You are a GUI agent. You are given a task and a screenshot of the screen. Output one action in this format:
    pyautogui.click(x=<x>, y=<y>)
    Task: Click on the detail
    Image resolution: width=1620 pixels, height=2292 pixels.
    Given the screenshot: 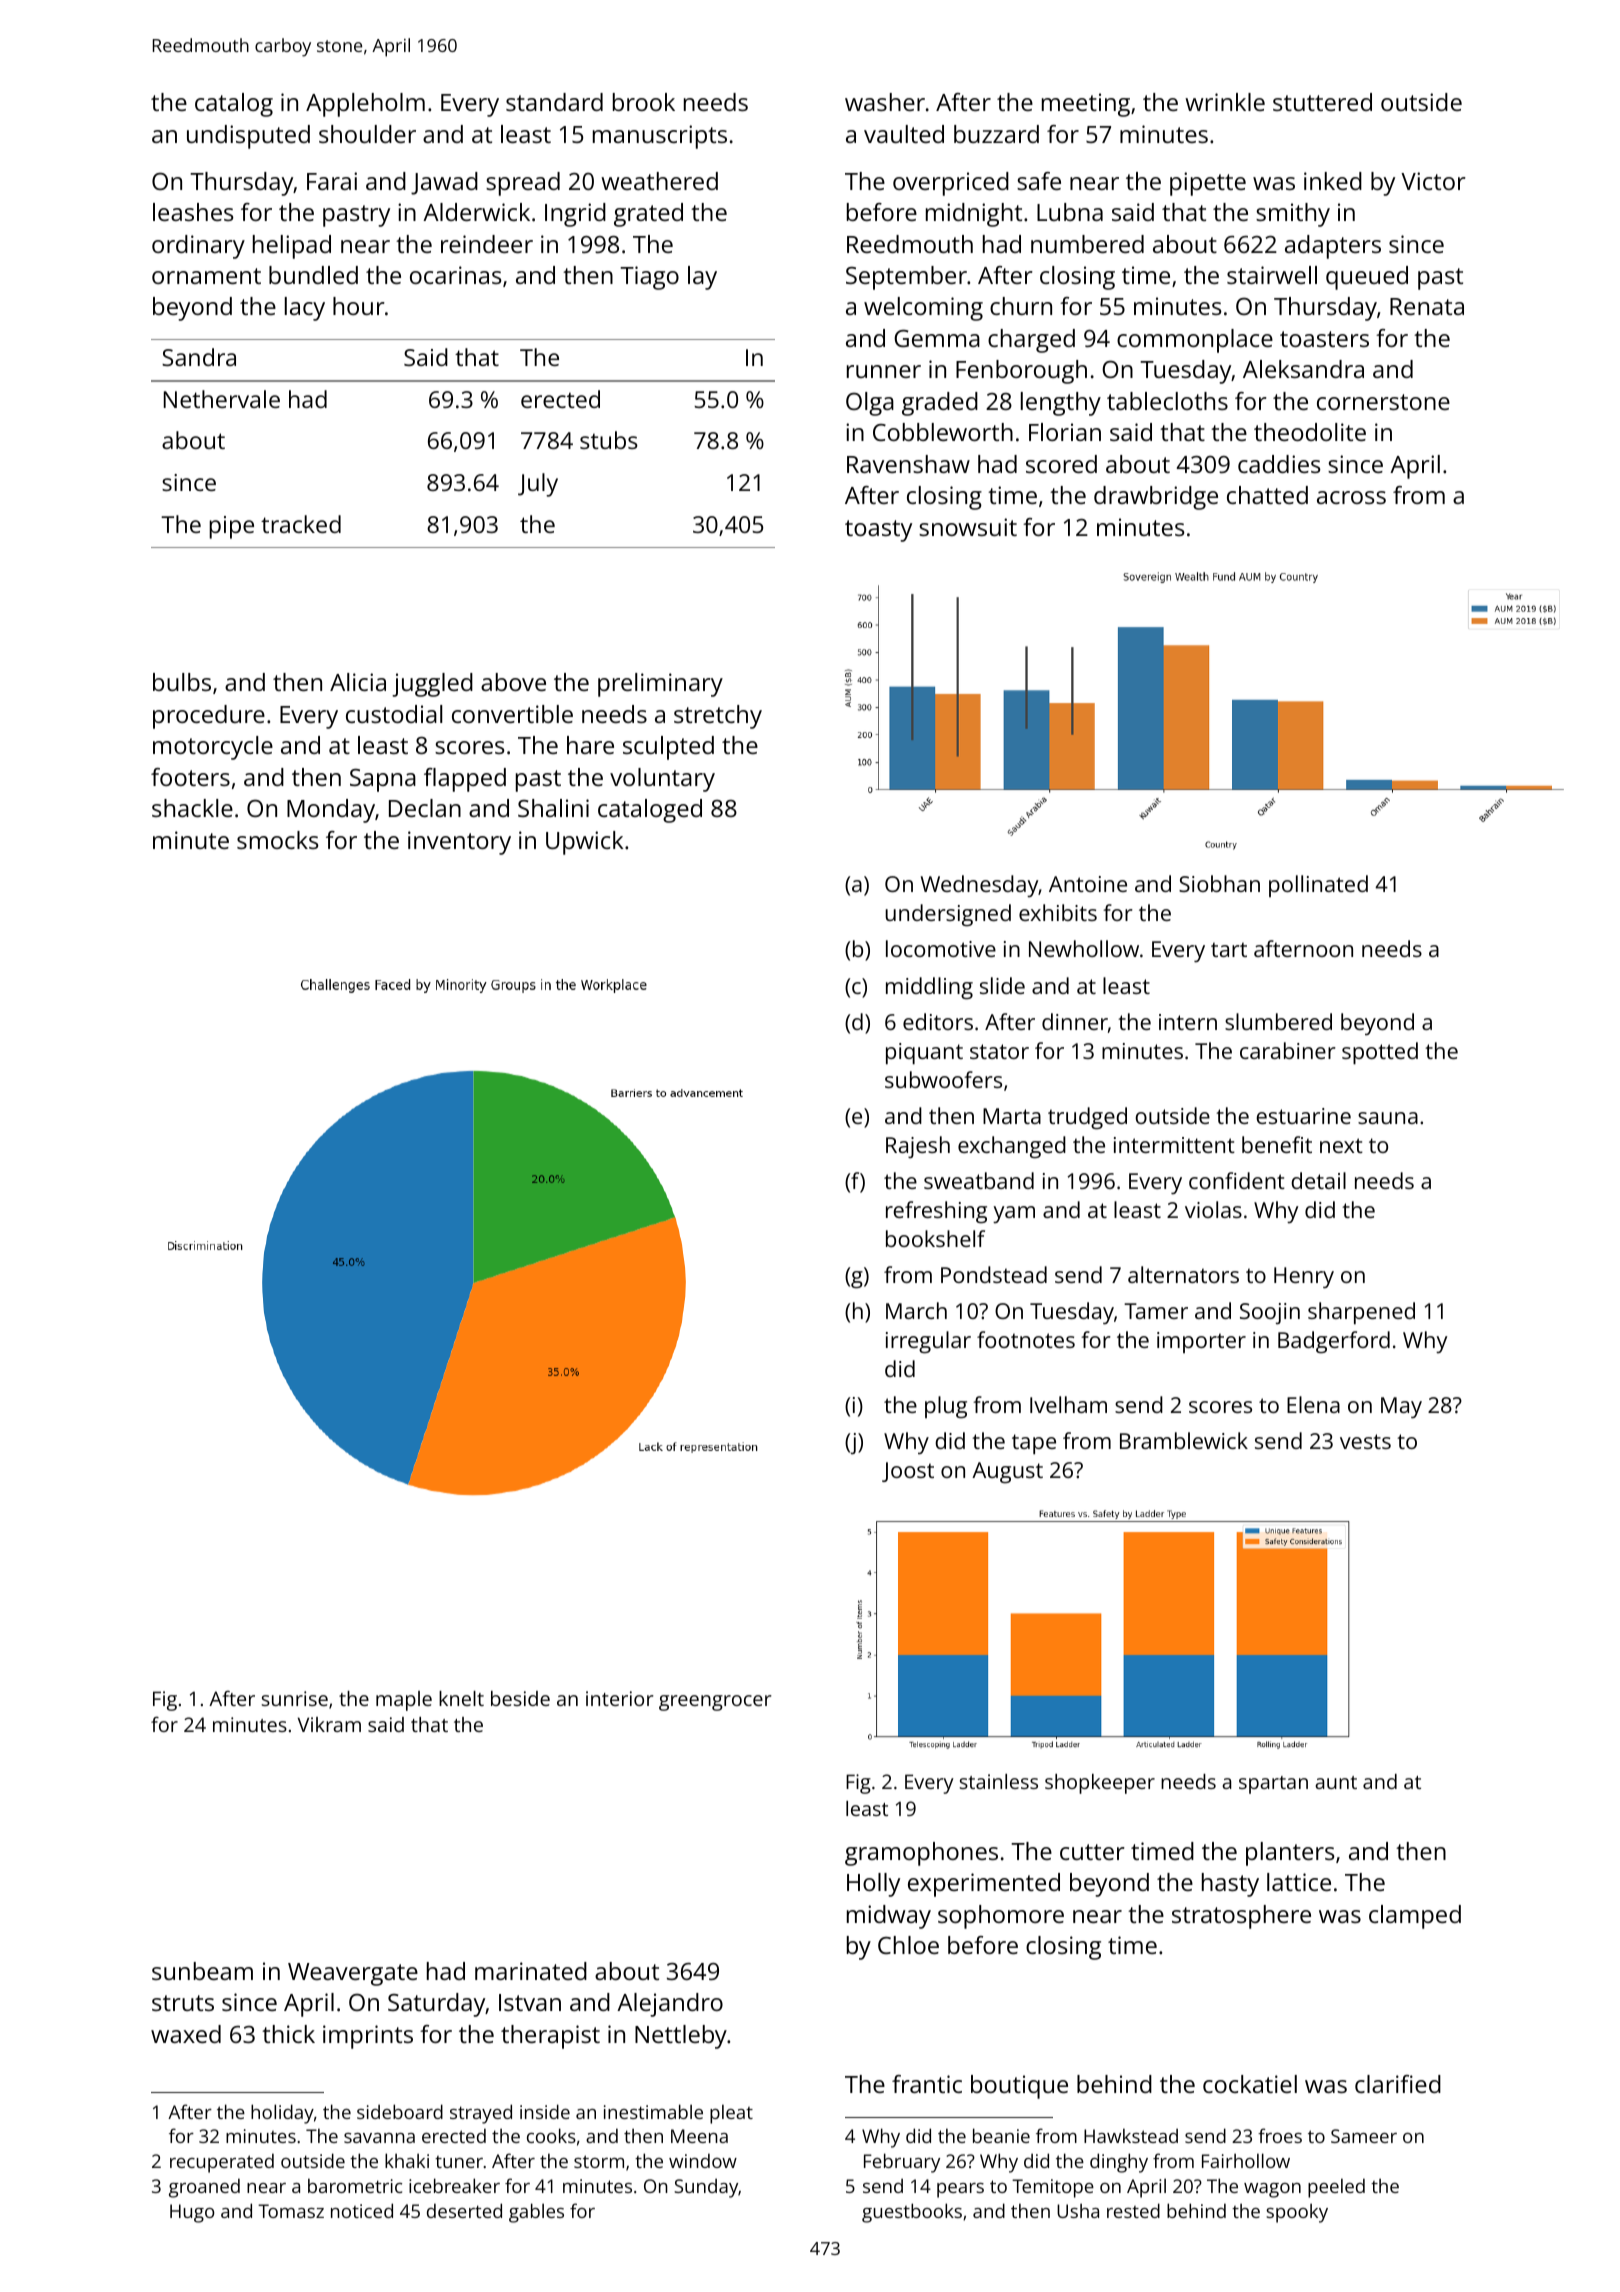 What is the action you would take?
    pyautogui.click(x=1318, y=1180)
